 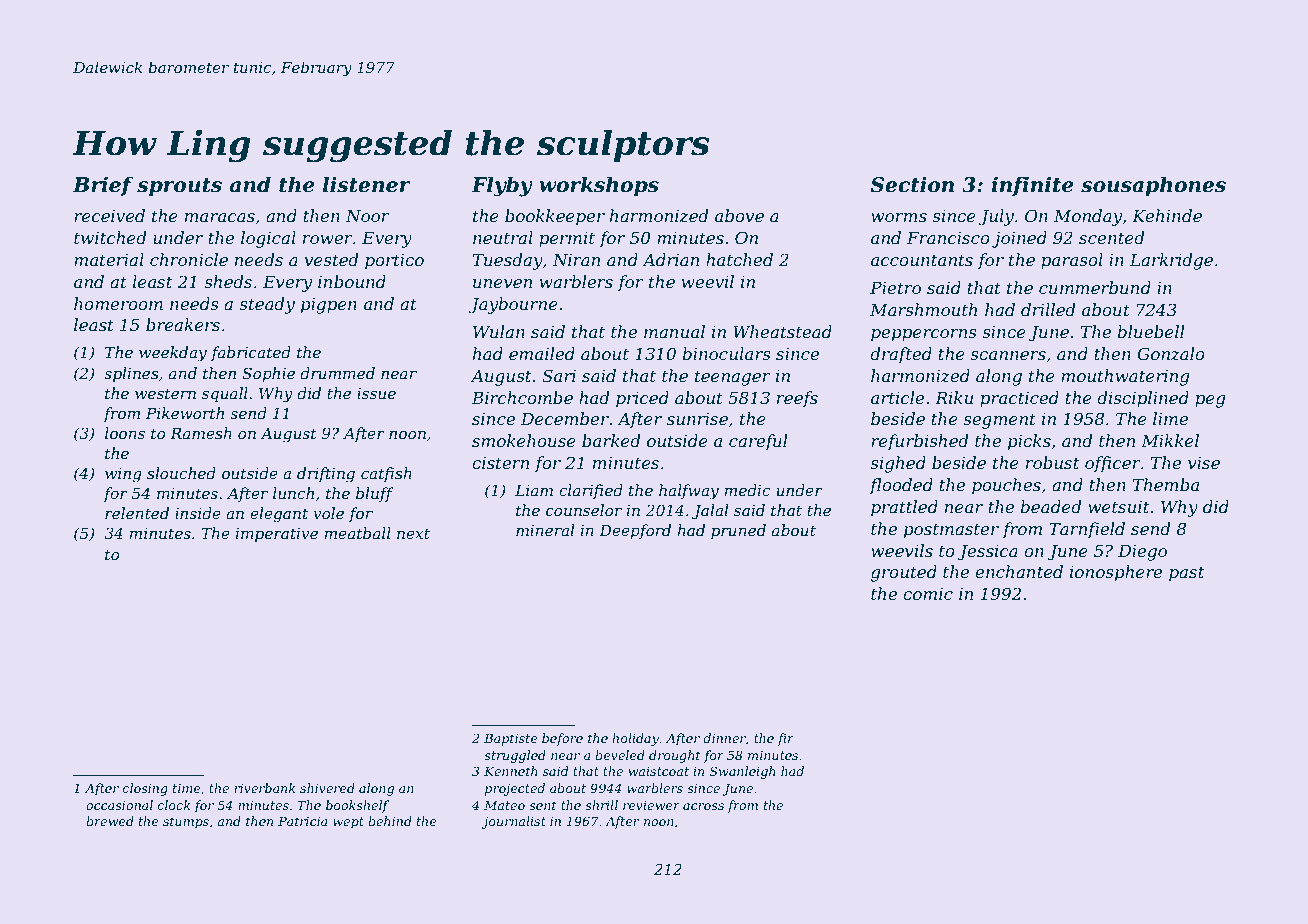 I want to click on Section, so click(x=912, y=184).
